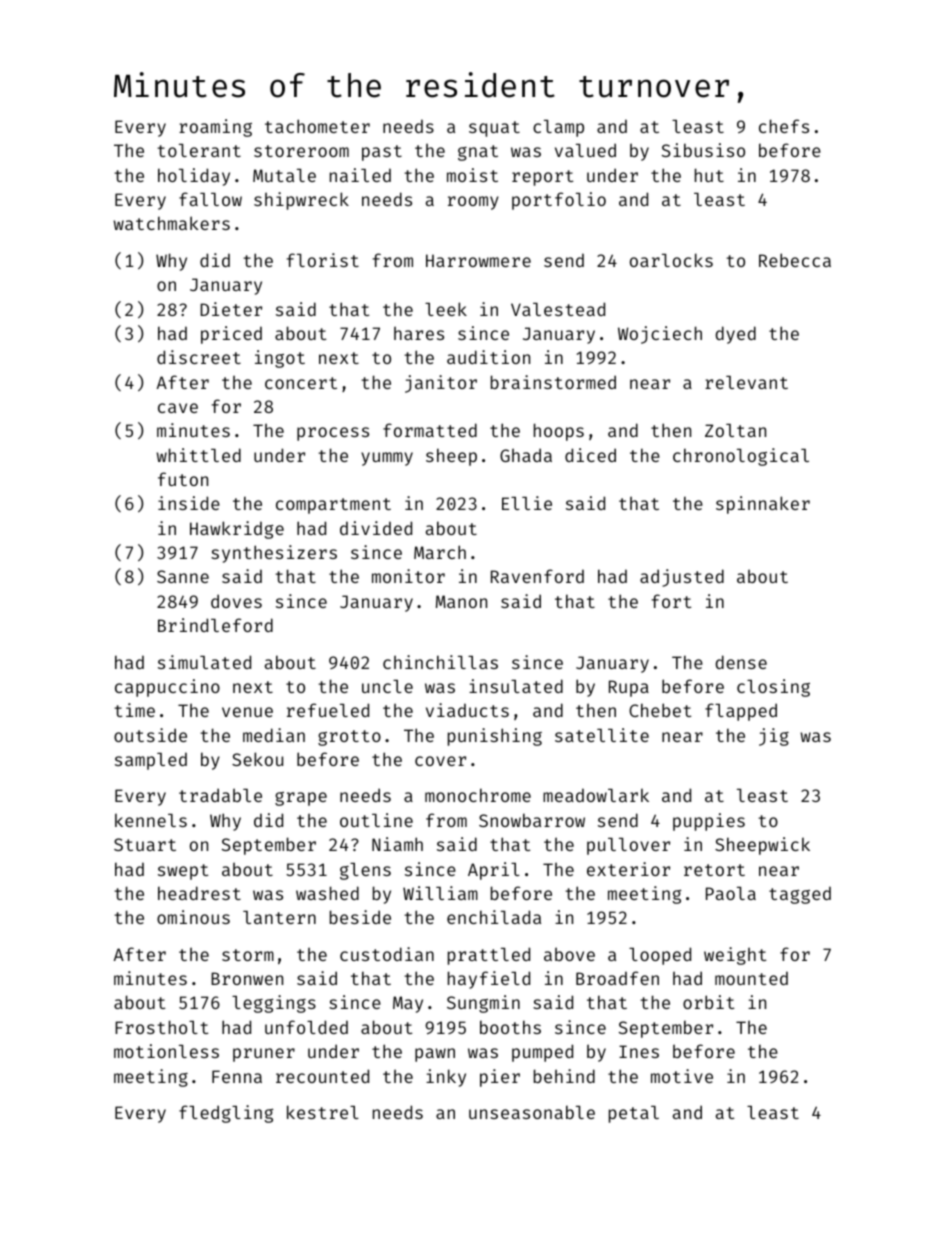 This document has height=1233, width=952. I want to click on oarlocks, so click(671, 260).
